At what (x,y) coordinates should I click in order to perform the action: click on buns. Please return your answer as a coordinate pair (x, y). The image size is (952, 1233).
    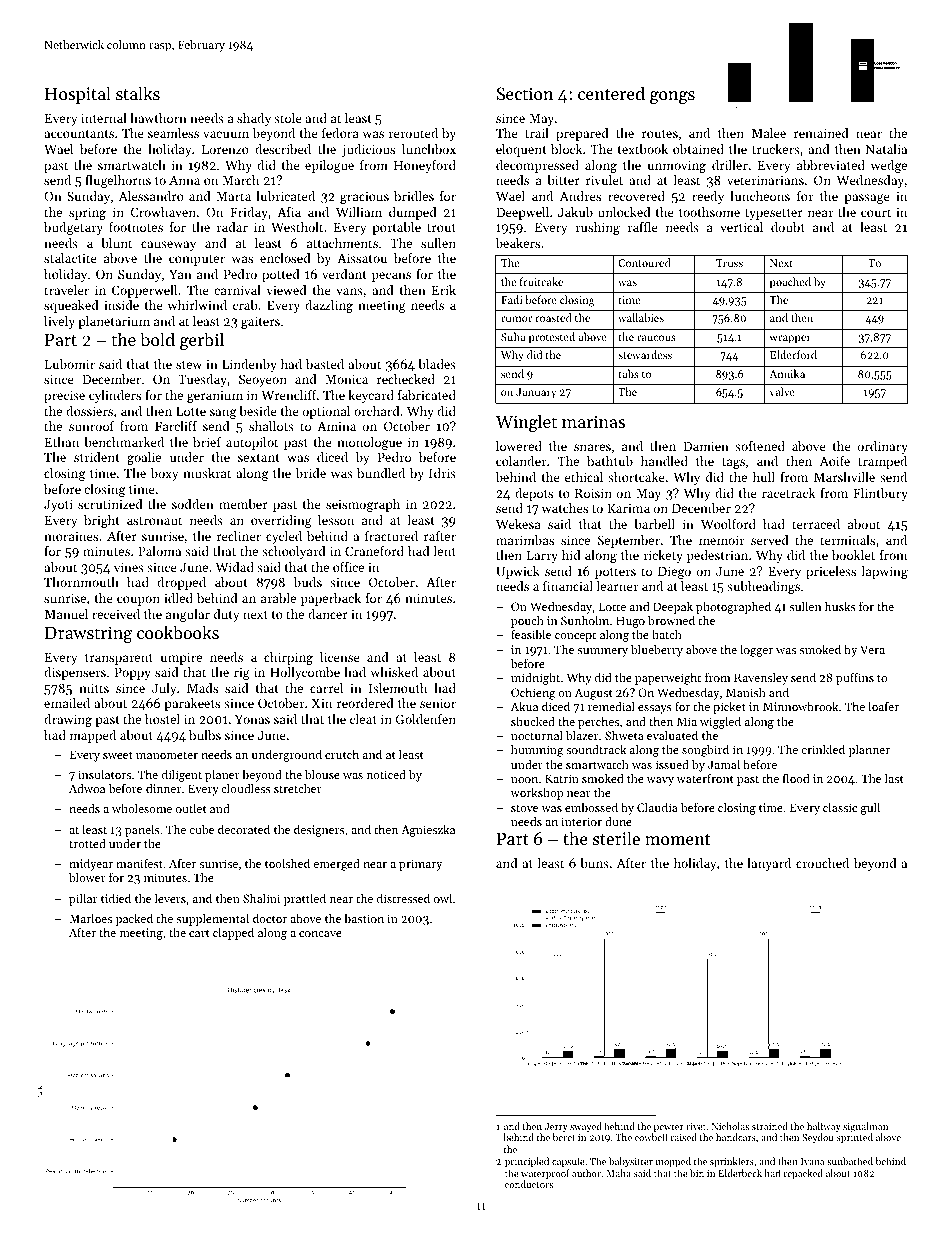
    Looking at the image, I should click on (594, 863).
